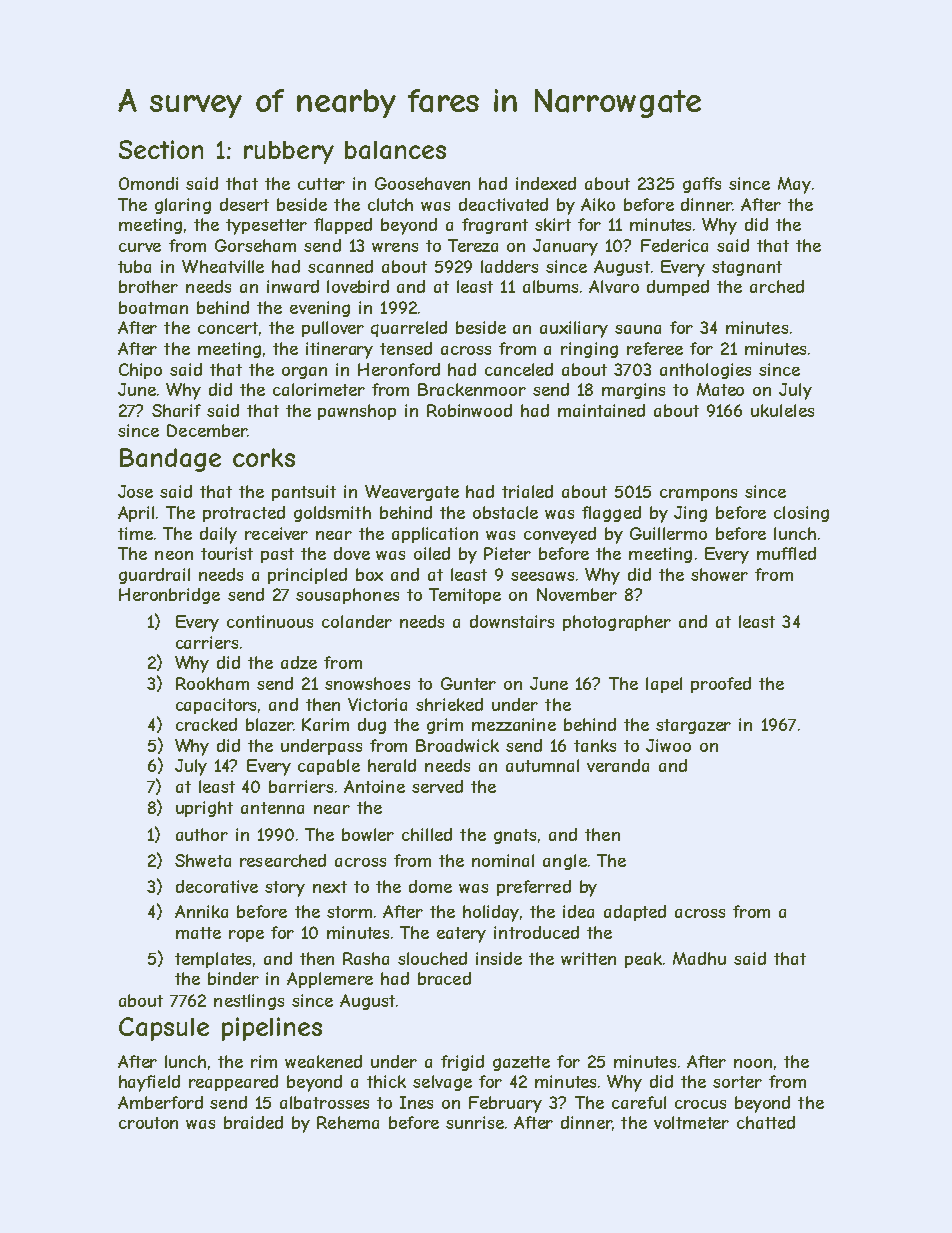 This page has height=1233, width=952. What do you see at coordinates (161, 149) in the page?
I see `Section` at bounding box center [161, 149].
